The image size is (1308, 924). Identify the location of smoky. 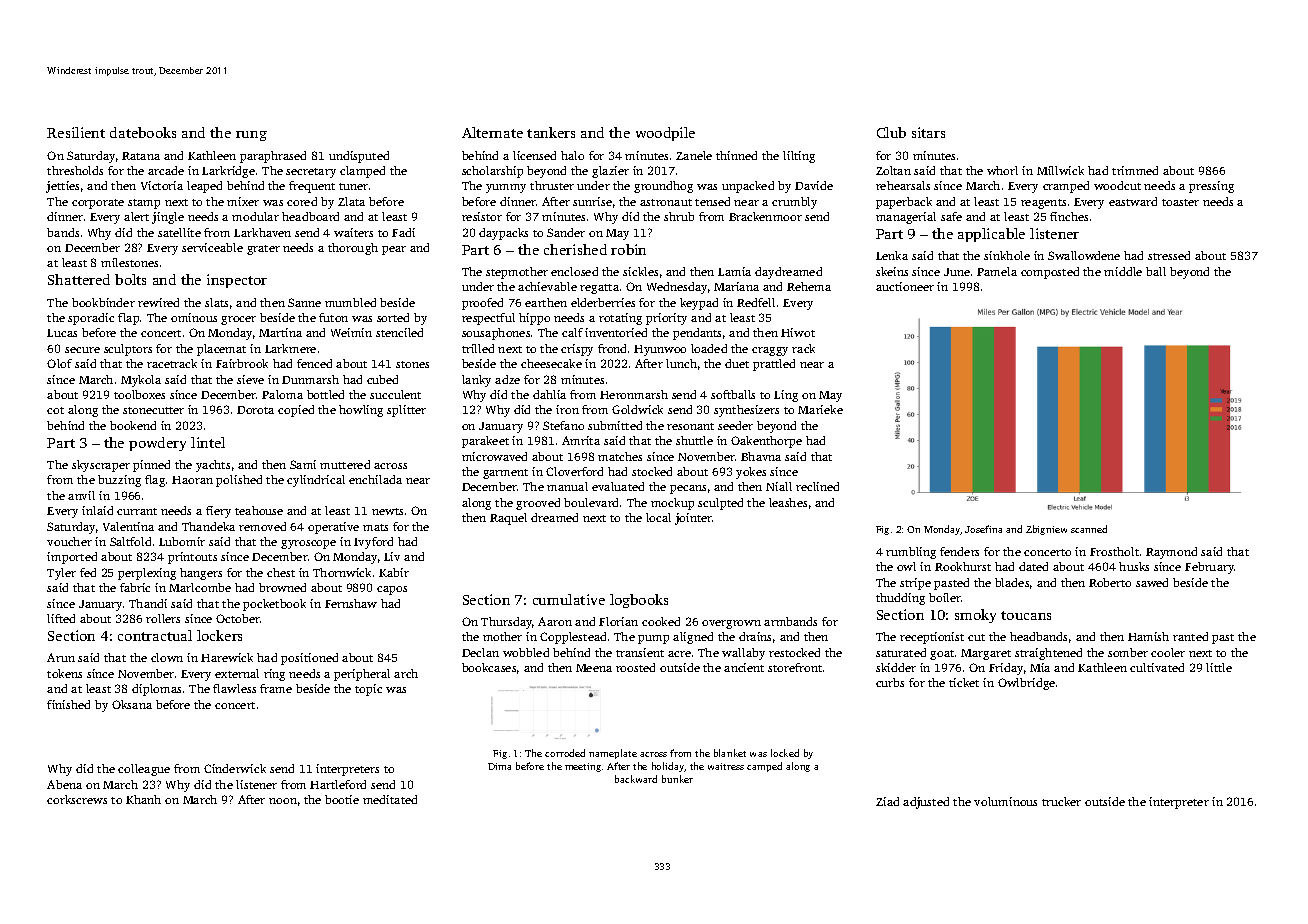
(975, 616).
